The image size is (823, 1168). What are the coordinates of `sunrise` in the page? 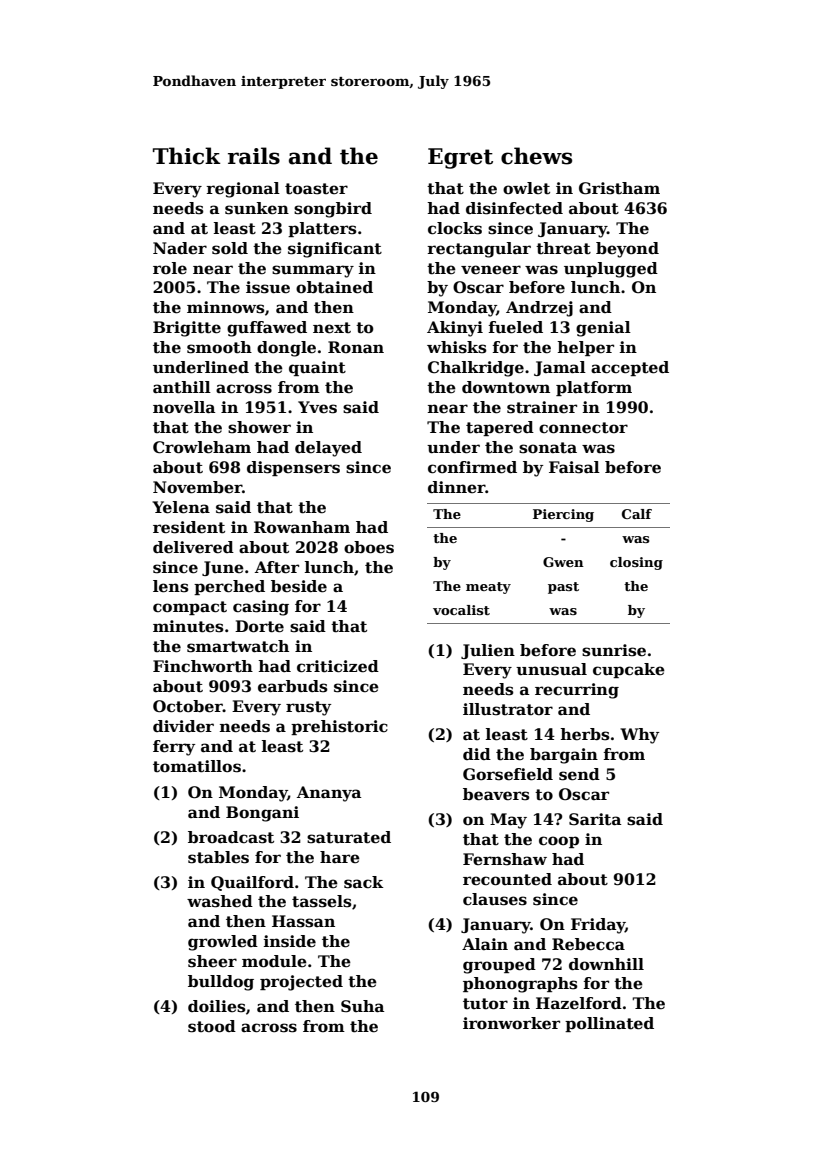 It's located at (614, 650).
